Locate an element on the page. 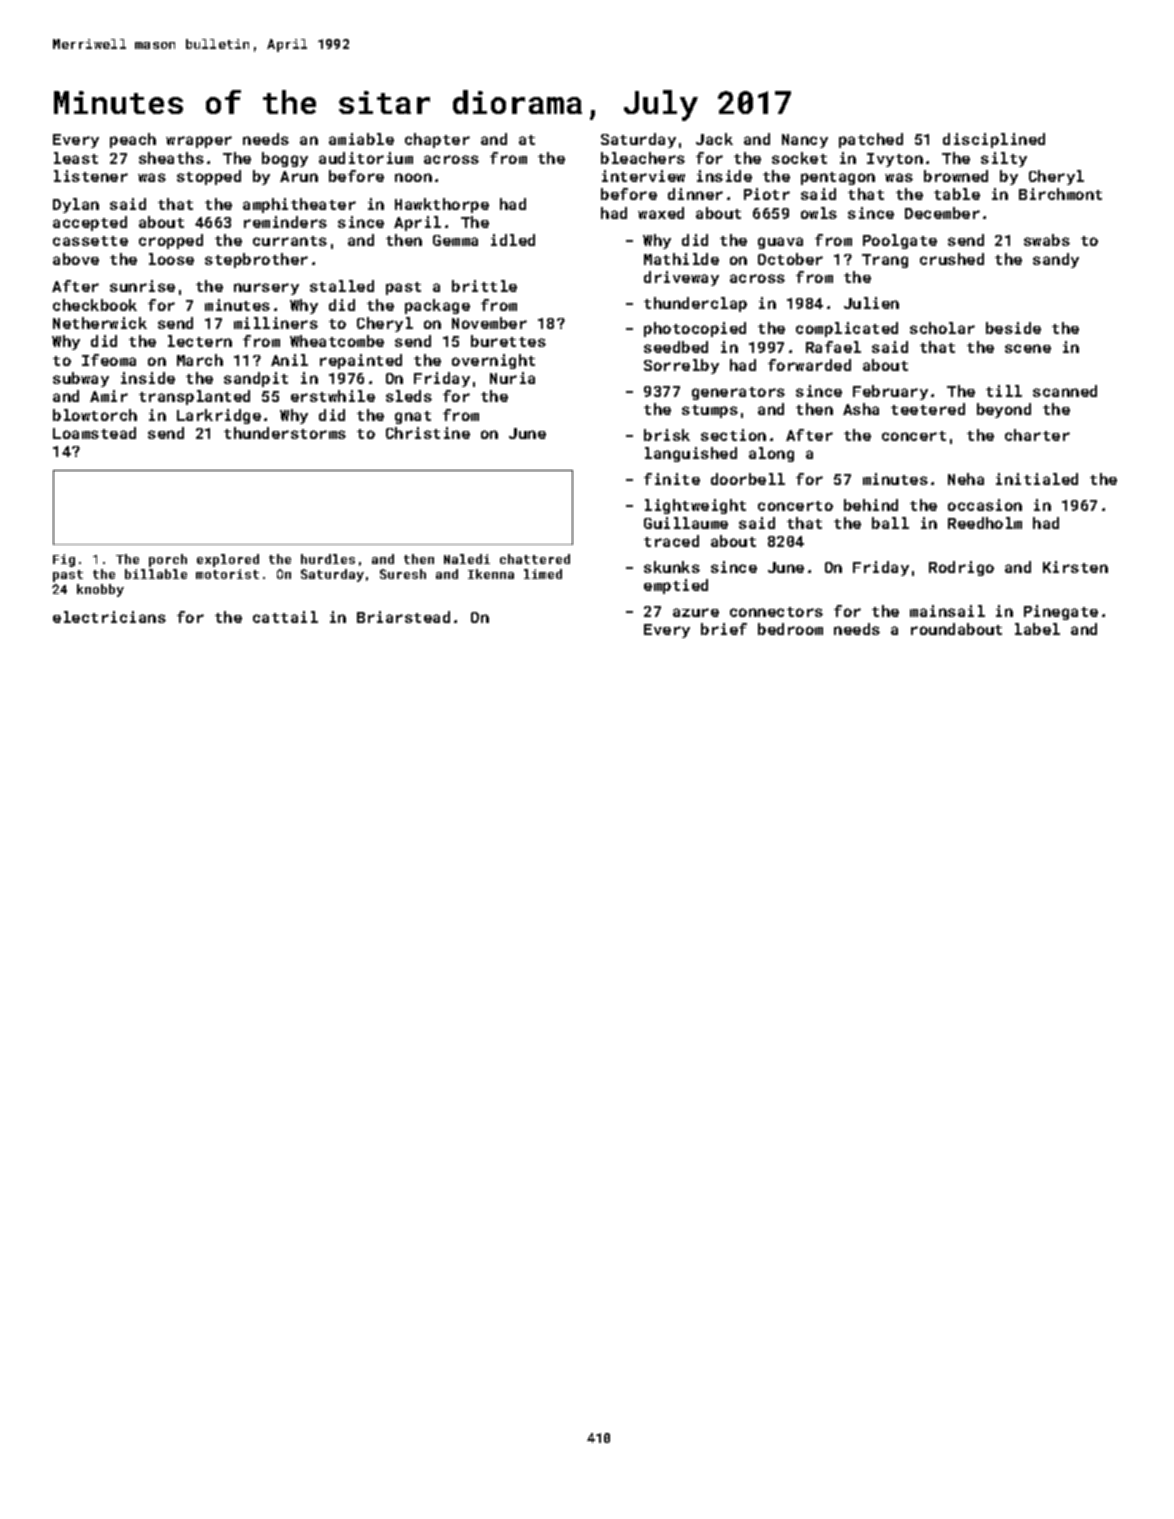  milliners is located at coordinates (276, 323).
